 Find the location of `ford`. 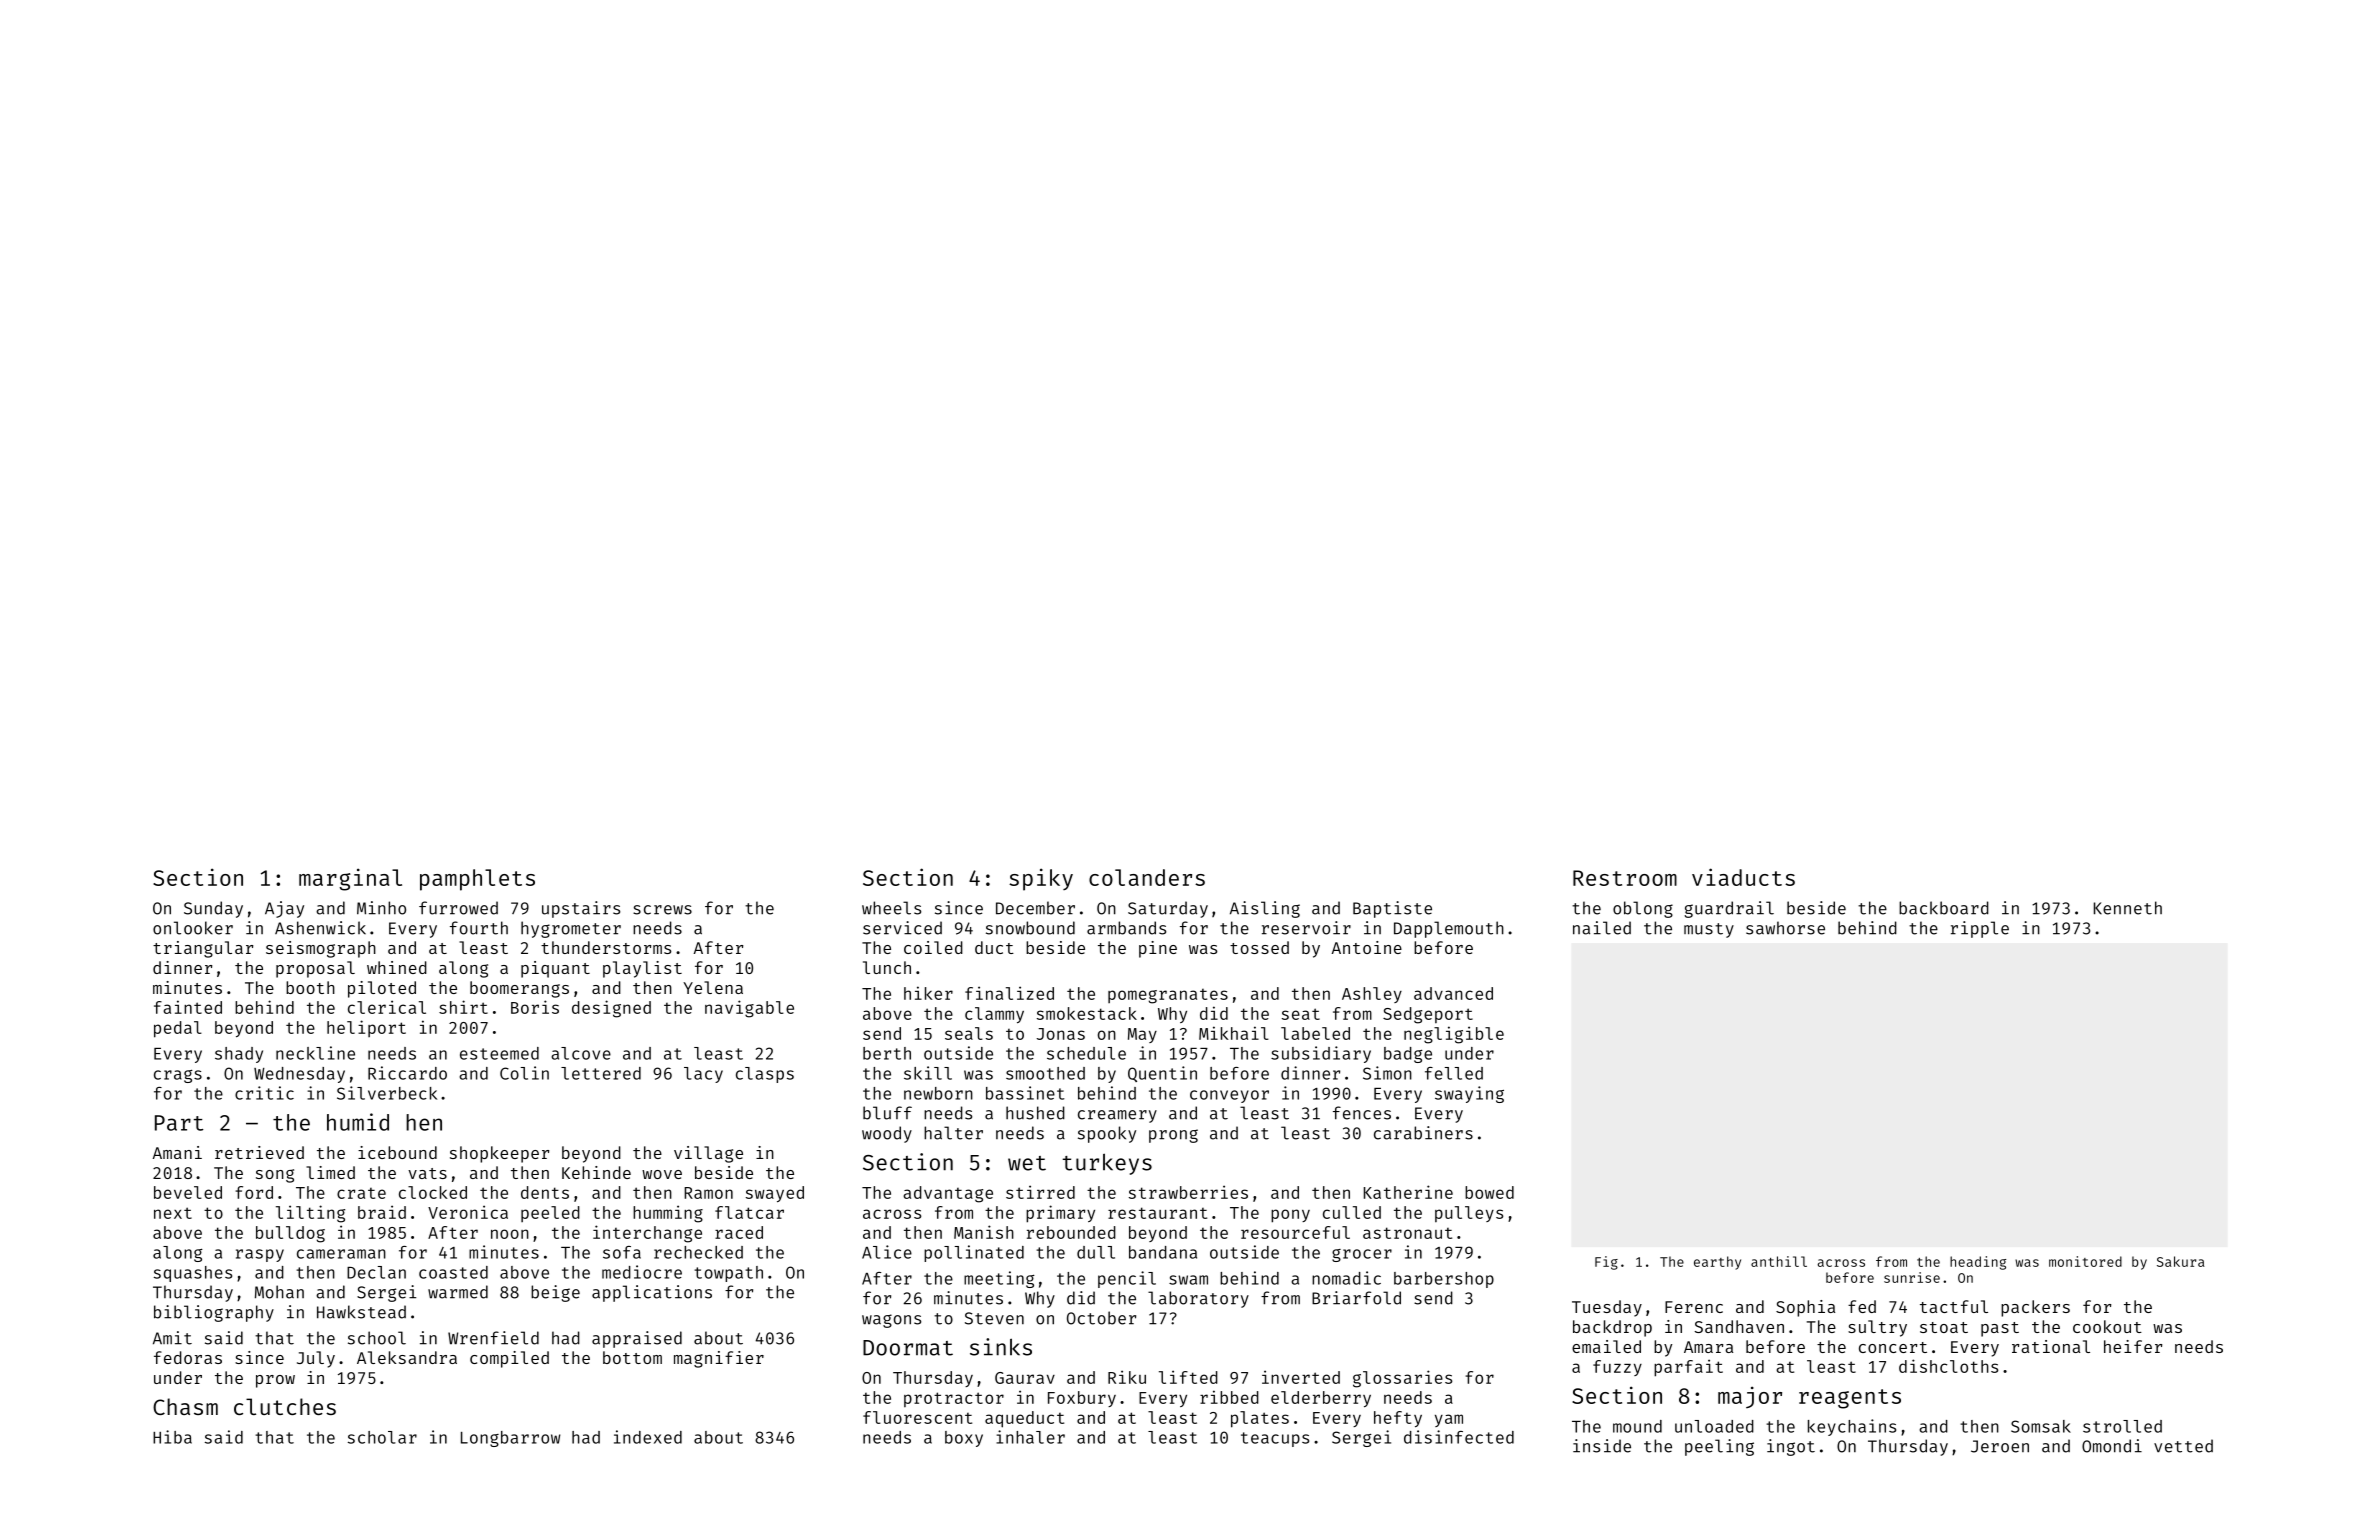

ford is located at coordinates (254, 1192).
